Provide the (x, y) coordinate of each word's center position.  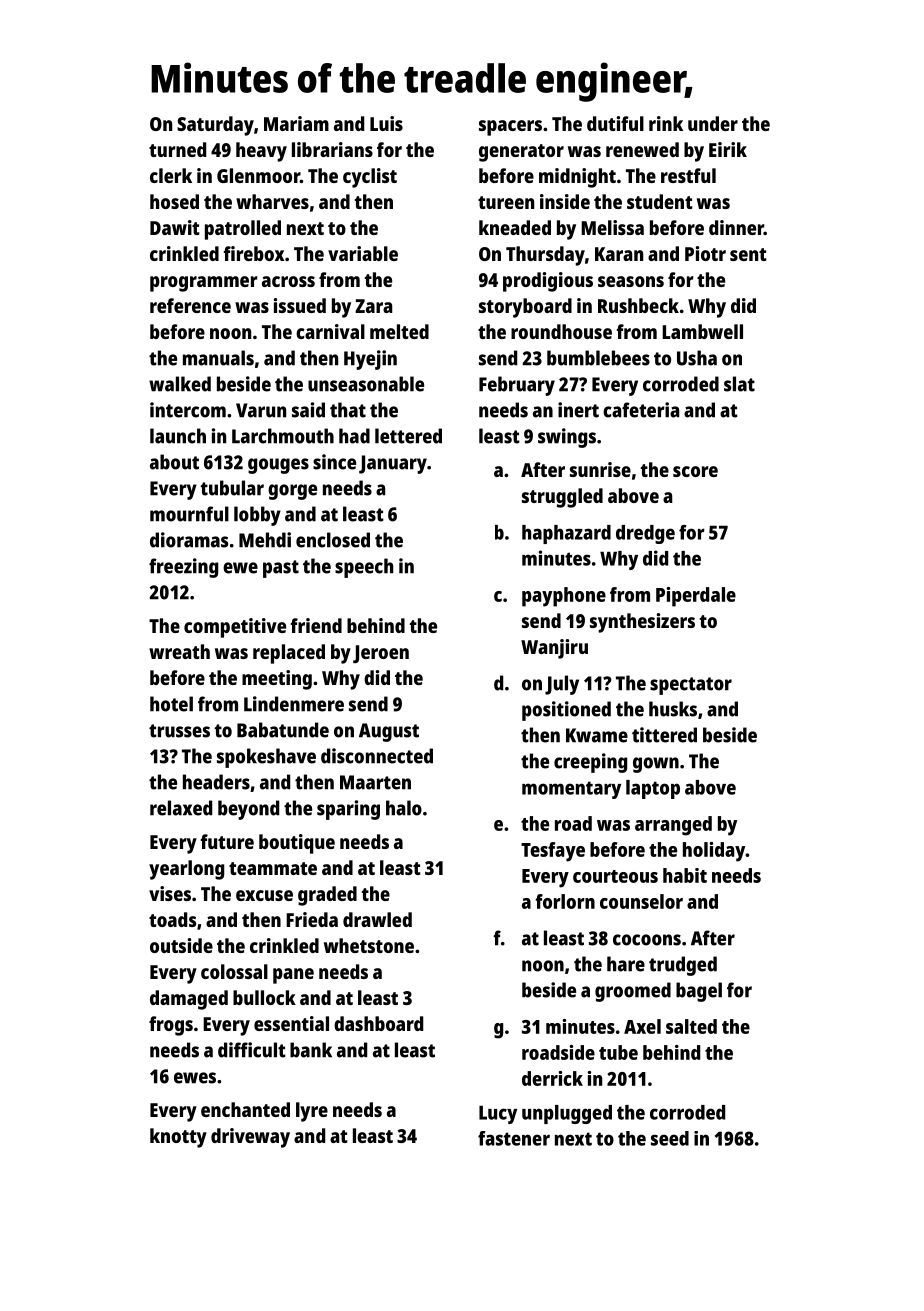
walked (180, 384)
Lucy (498, 1114)
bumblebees (598, 358)
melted (399, 331)
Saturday (215, 126)
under (713, 123)
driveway (250, 1138)
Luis (386, 123)
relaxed (181, 808)
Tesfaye (553, 852)
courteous (615, 876)
